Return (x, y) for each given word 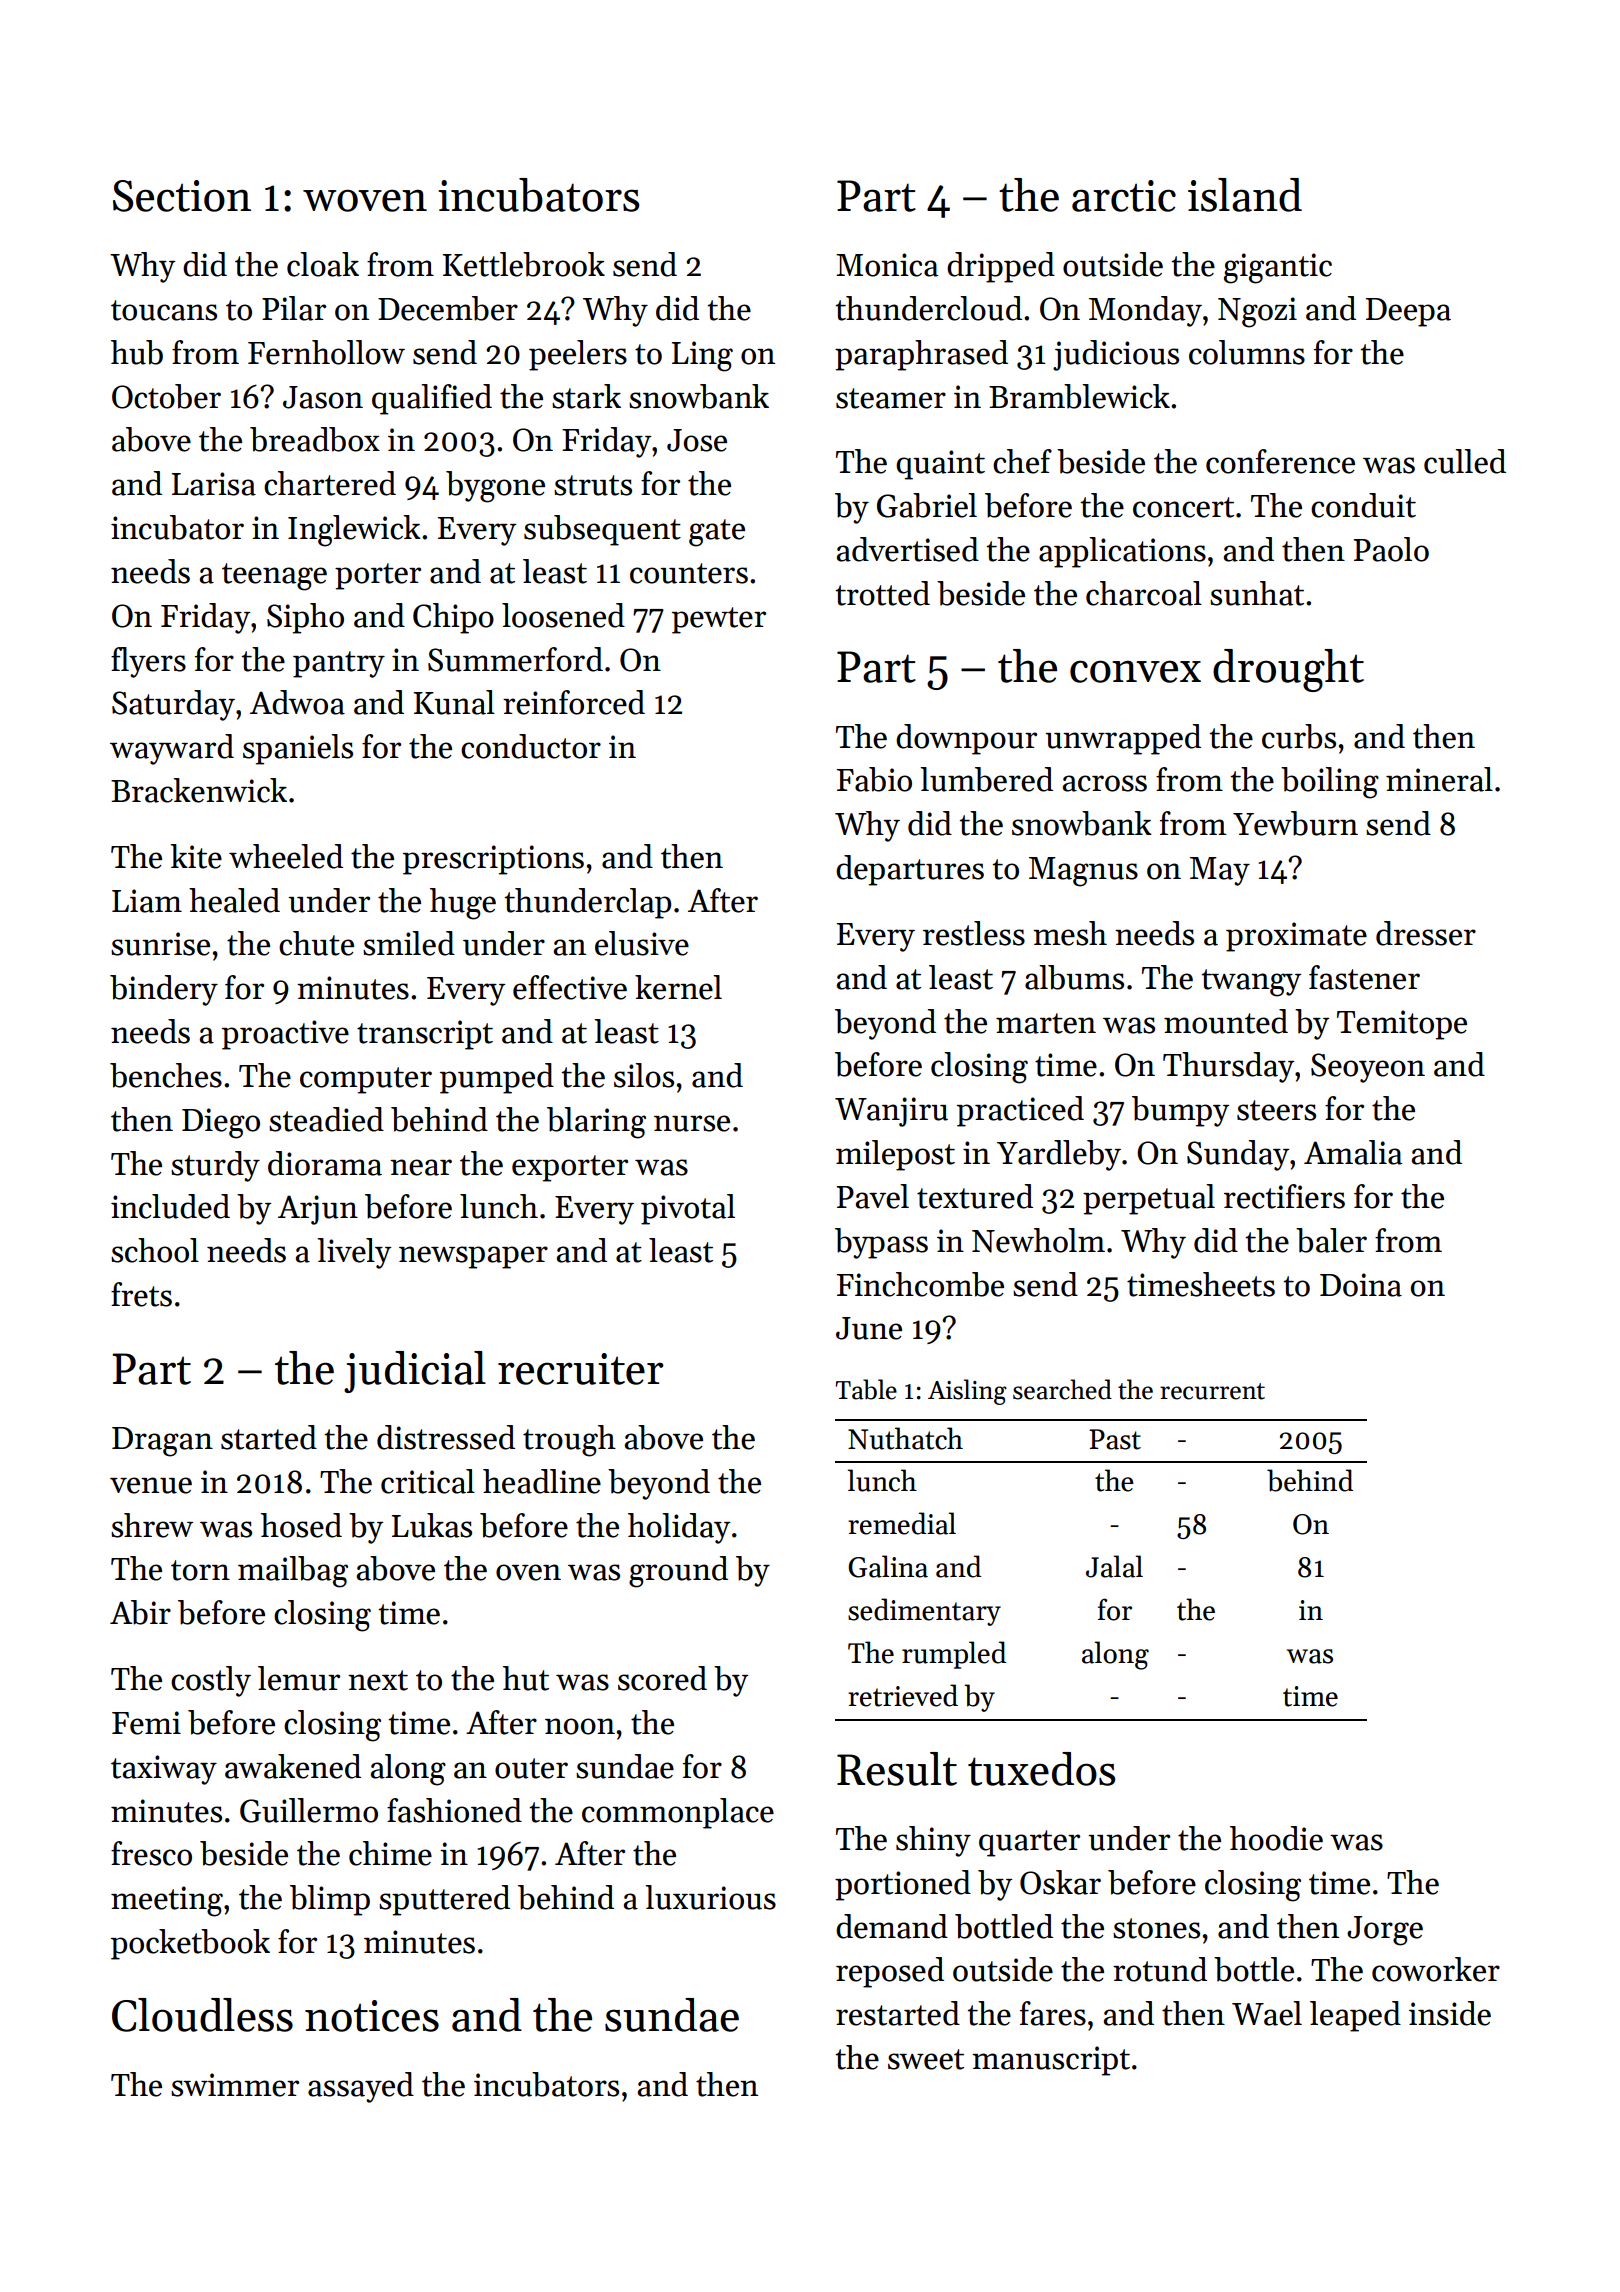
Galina (888, 1566)
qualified (432, 399)
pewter (719, 620)
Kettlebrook (524, 264)
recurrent (1212, 1391)
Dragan (162, 1442)
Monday (1145, 311)
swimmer (235, 2085)
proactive (285, 1035)
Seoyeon (1368, 1068)
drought (1288, 670)
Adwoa (297, 702)
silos (644, 1075)
